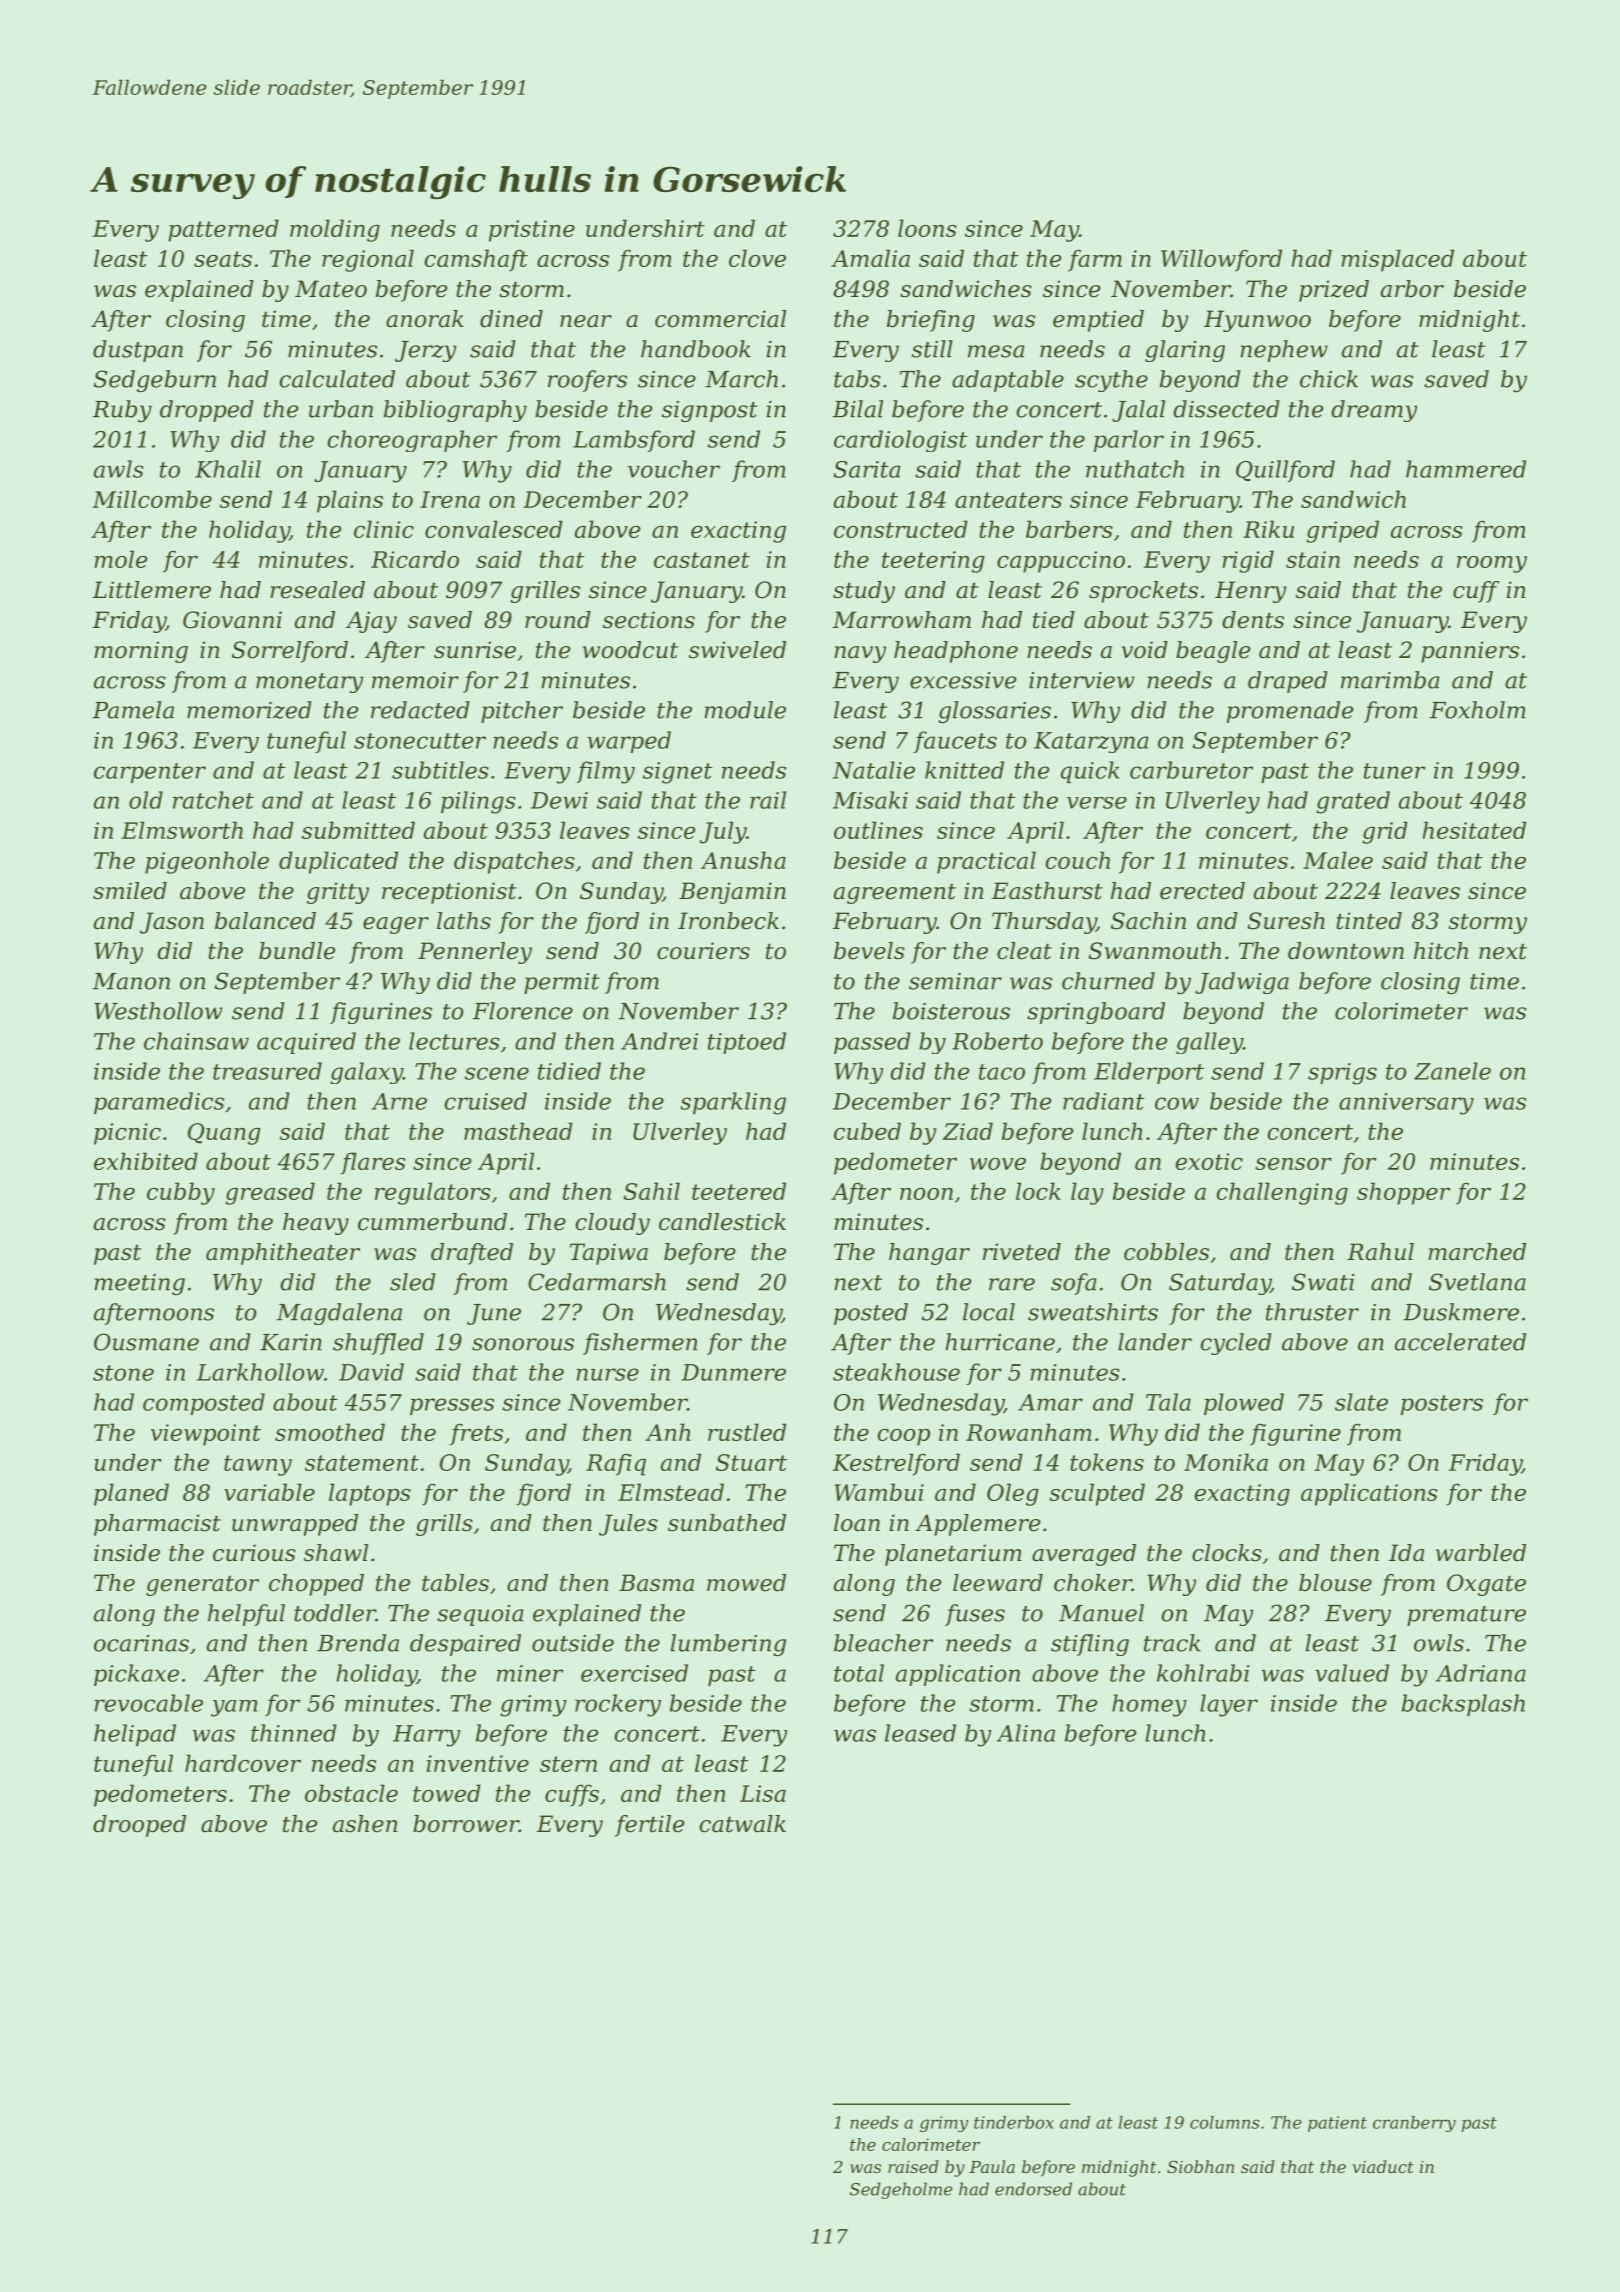 This screenshot has width=1620, height=2292. What do you see at coordinates (146, 1342) in the screenshot?
I see `Ousmane` at bounding box center [146, 1342].
